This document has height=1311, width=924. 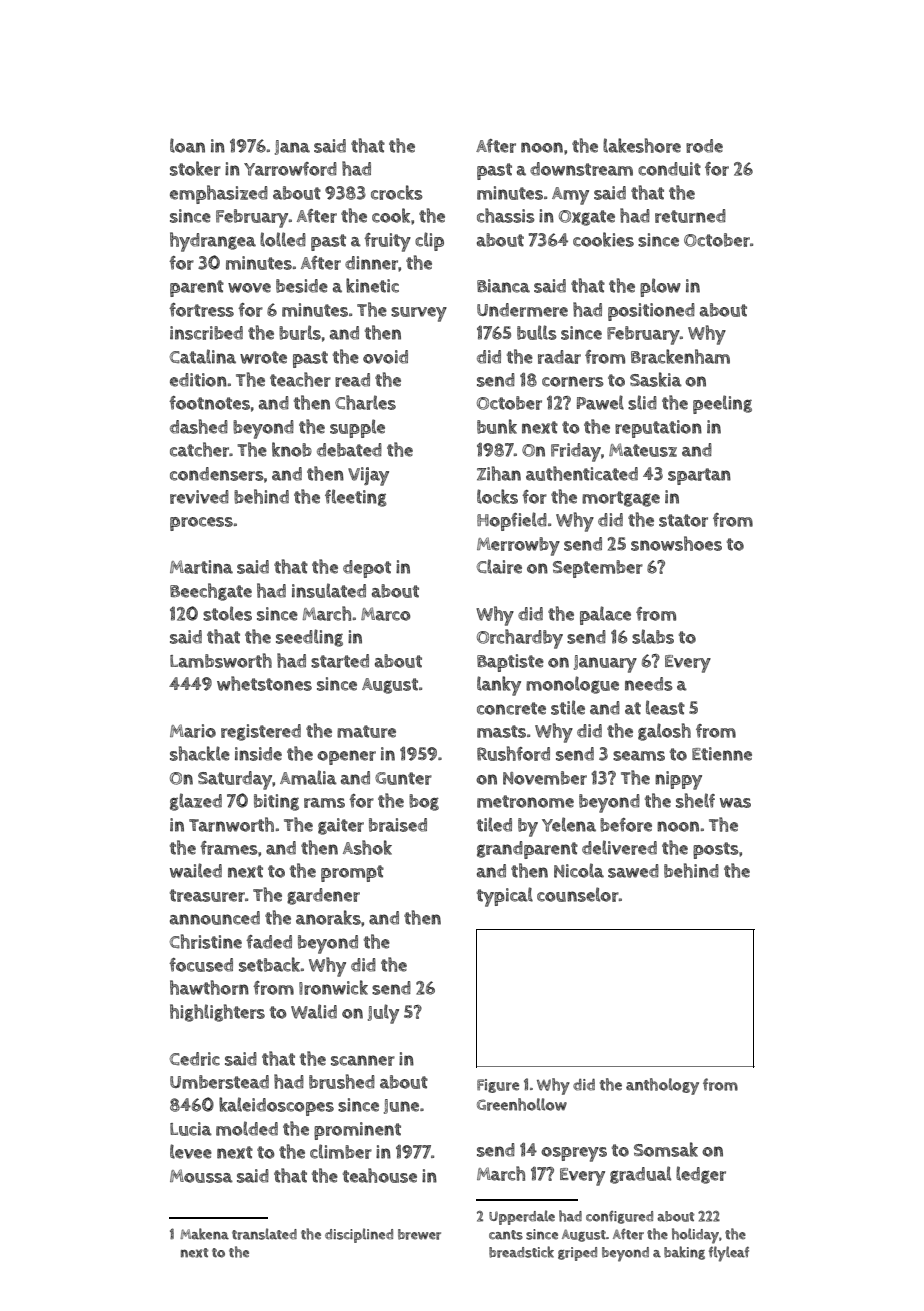 I want to click on Lucia, so click(x=191, y=1129).
